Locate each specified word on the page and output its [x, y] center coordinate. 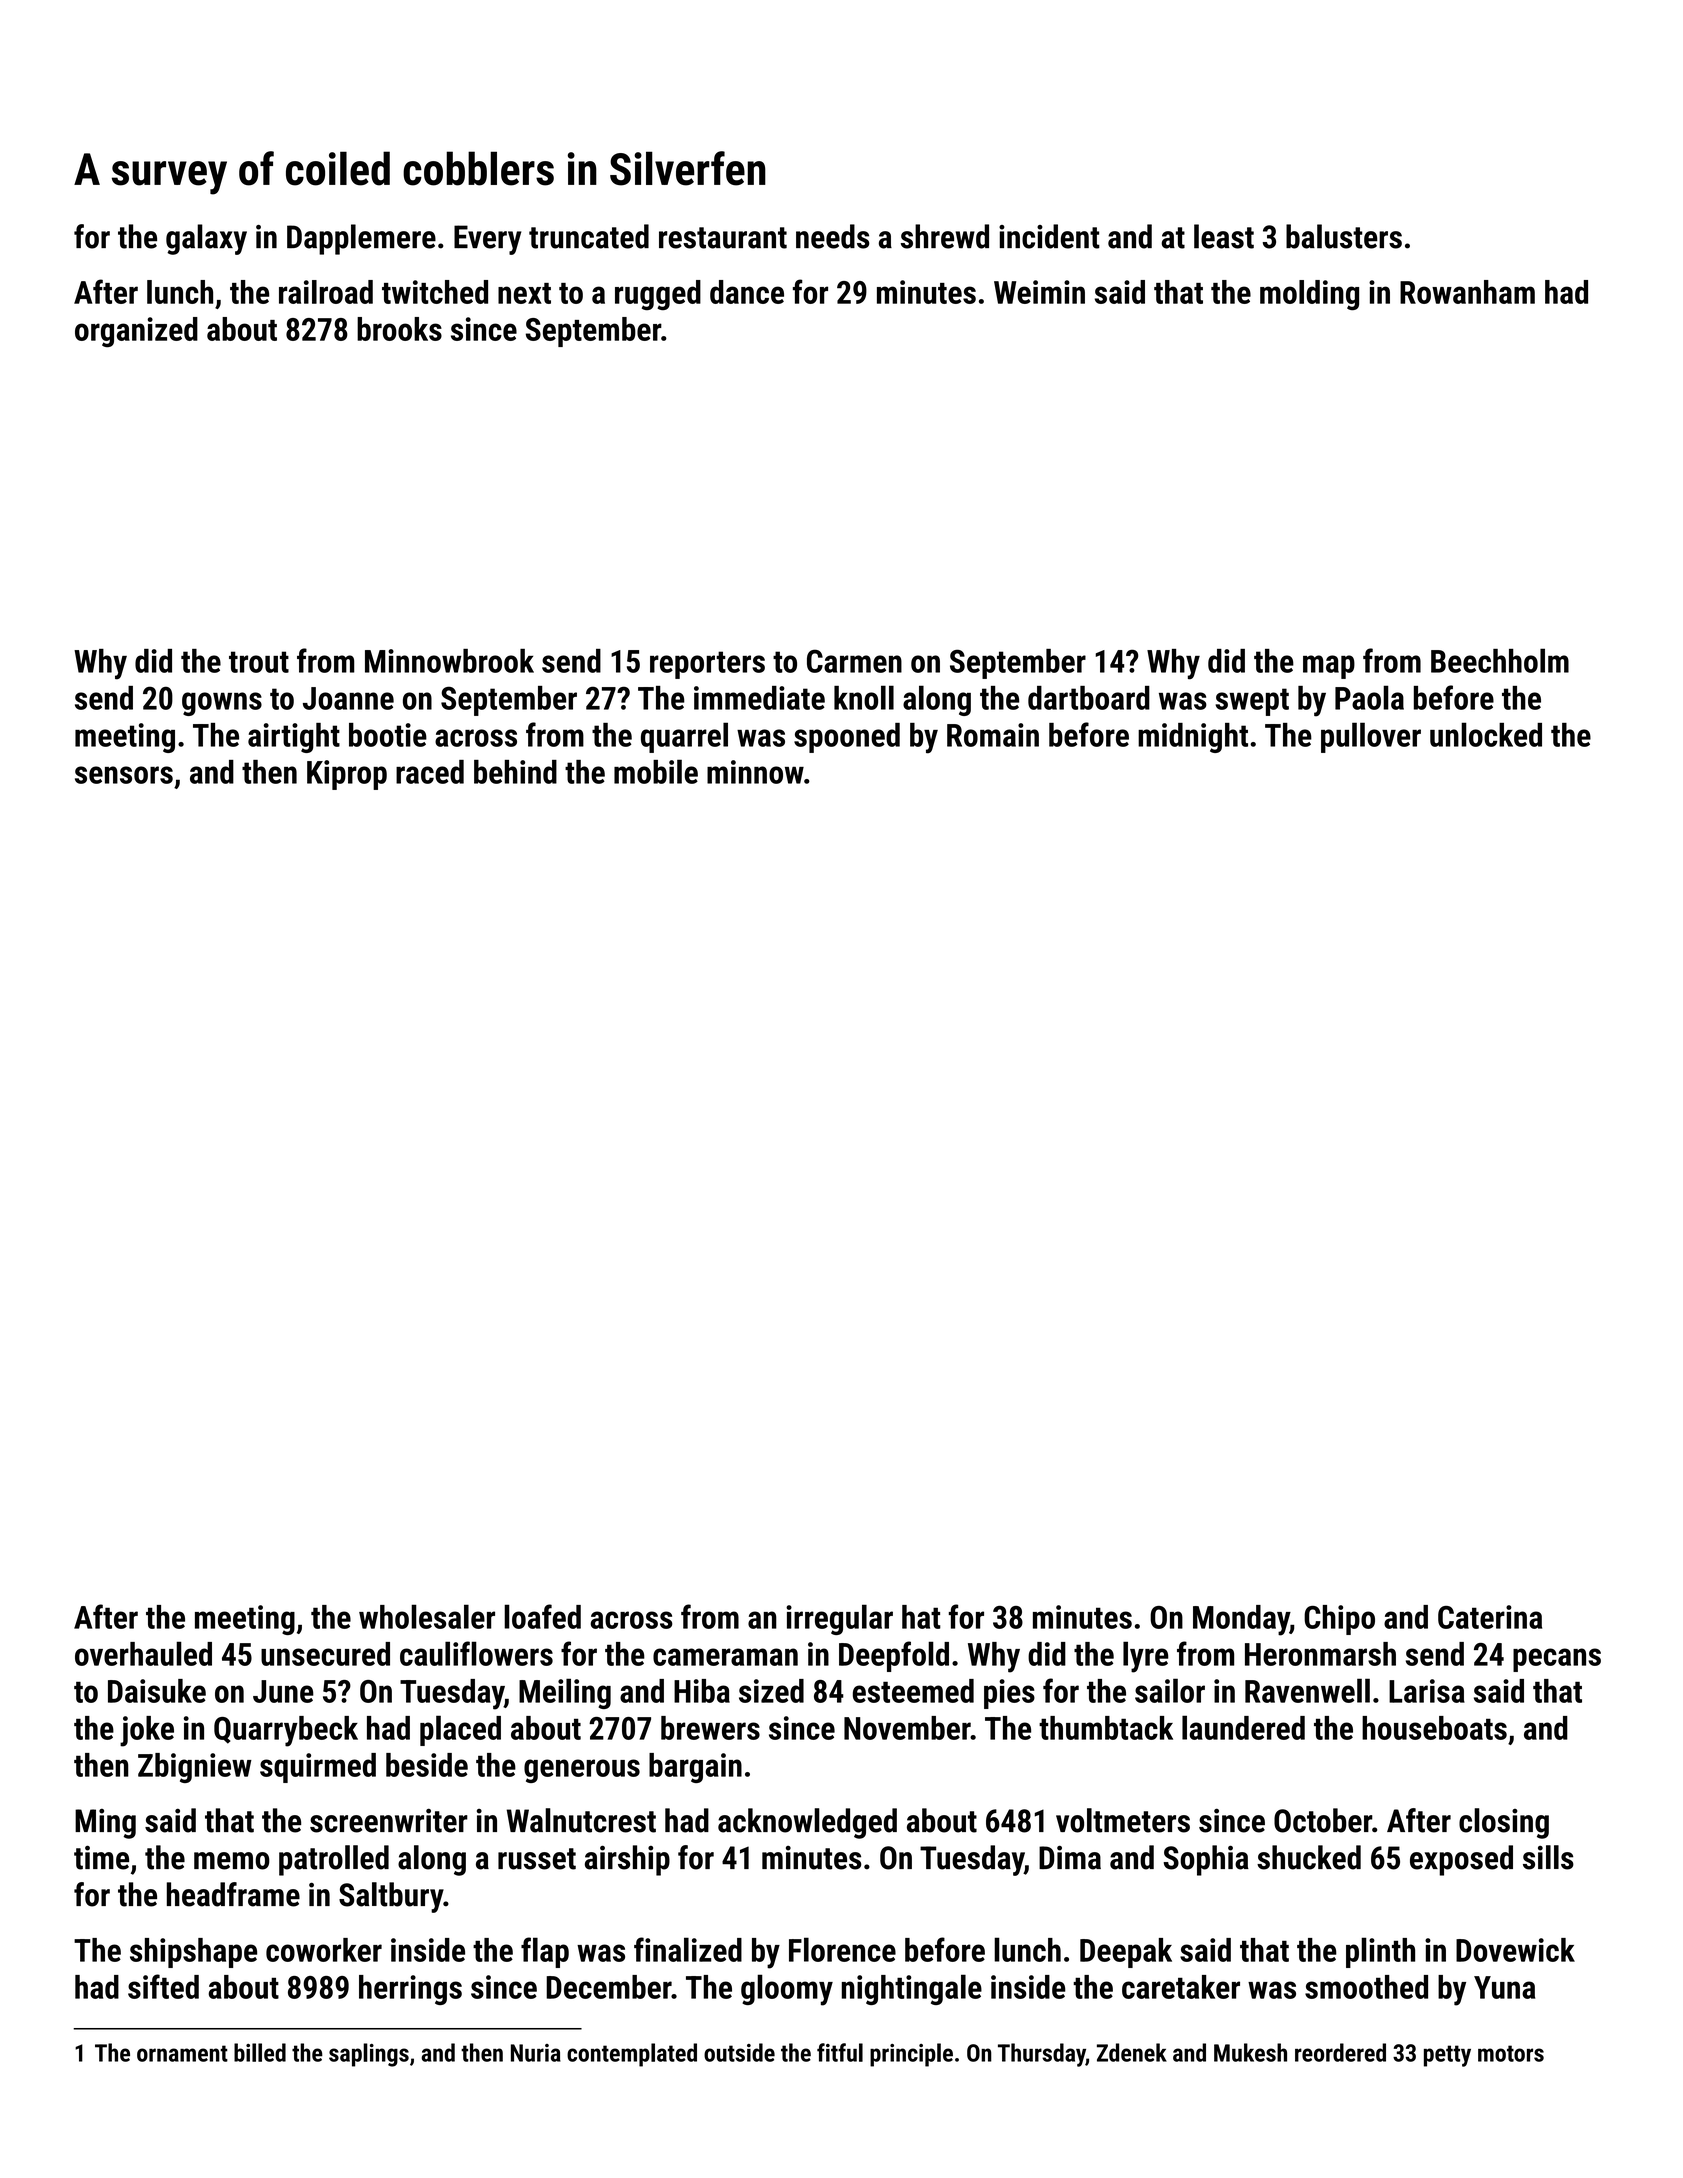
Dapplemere [361, 239]
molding [1309, 295]
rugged [658, 295]
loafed [542, 1616]
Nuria [536, 2053]
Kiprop [347, 775]
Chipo [1339, 1620]
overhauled [143, 1653]
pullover [1371, 737]
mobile [656, 771]
